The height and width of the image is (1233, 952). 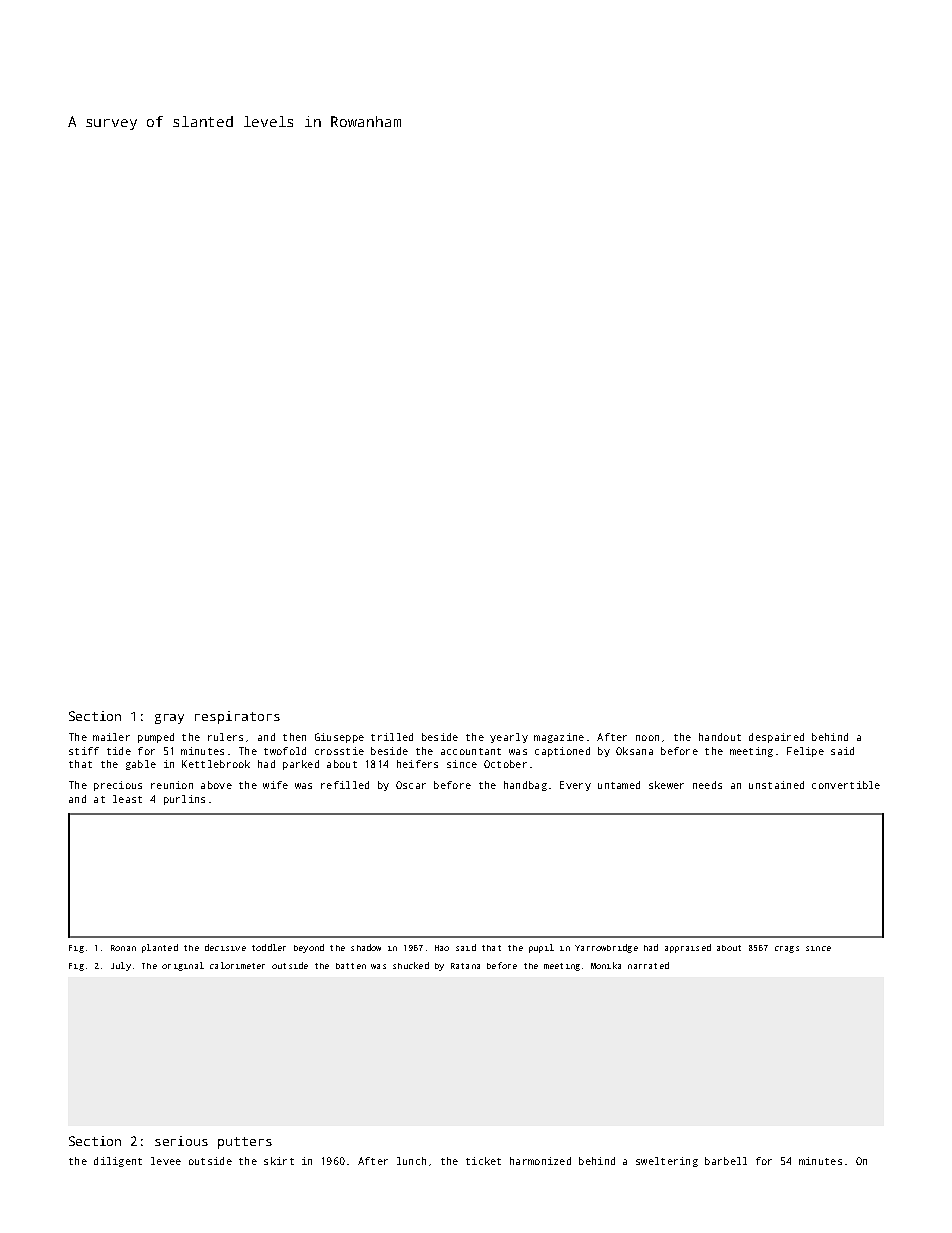 What do you see at coordinates (111, 737) in the image?
I see `mailer` at bounding box center [111, 737].
